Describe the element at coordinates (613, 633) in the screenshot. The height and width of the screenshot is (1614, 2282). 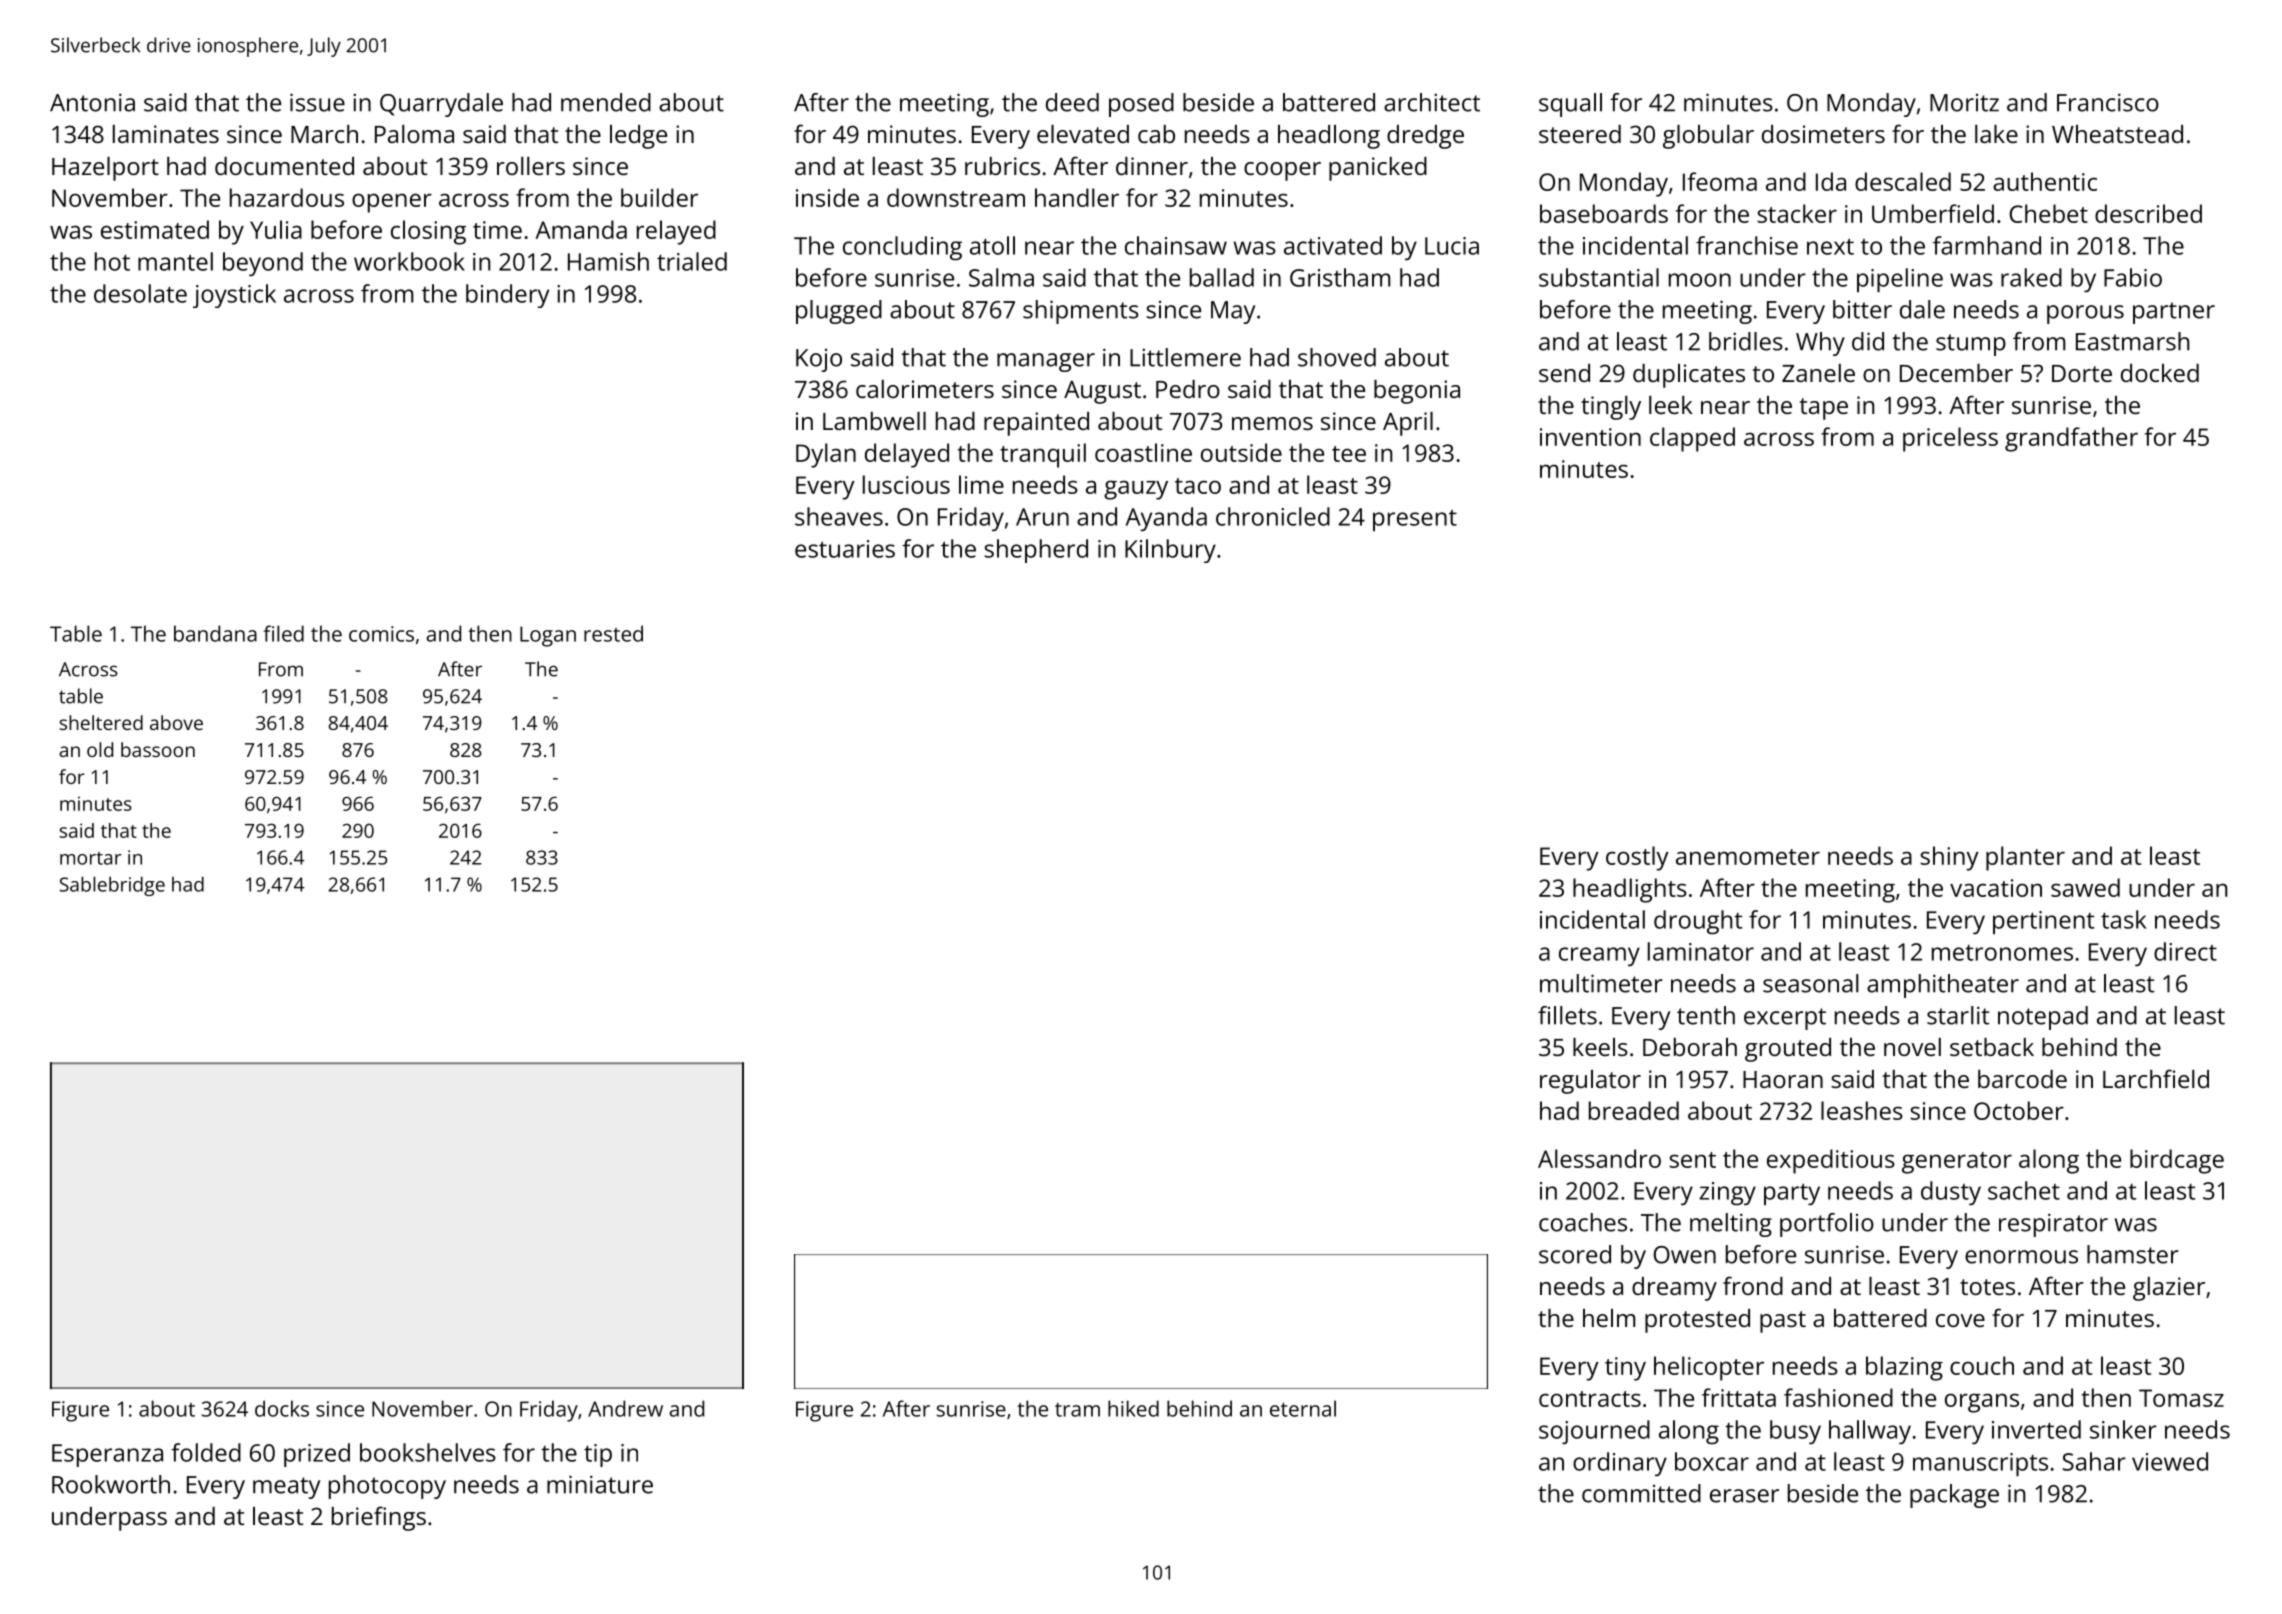
I see `rested` at that location.
